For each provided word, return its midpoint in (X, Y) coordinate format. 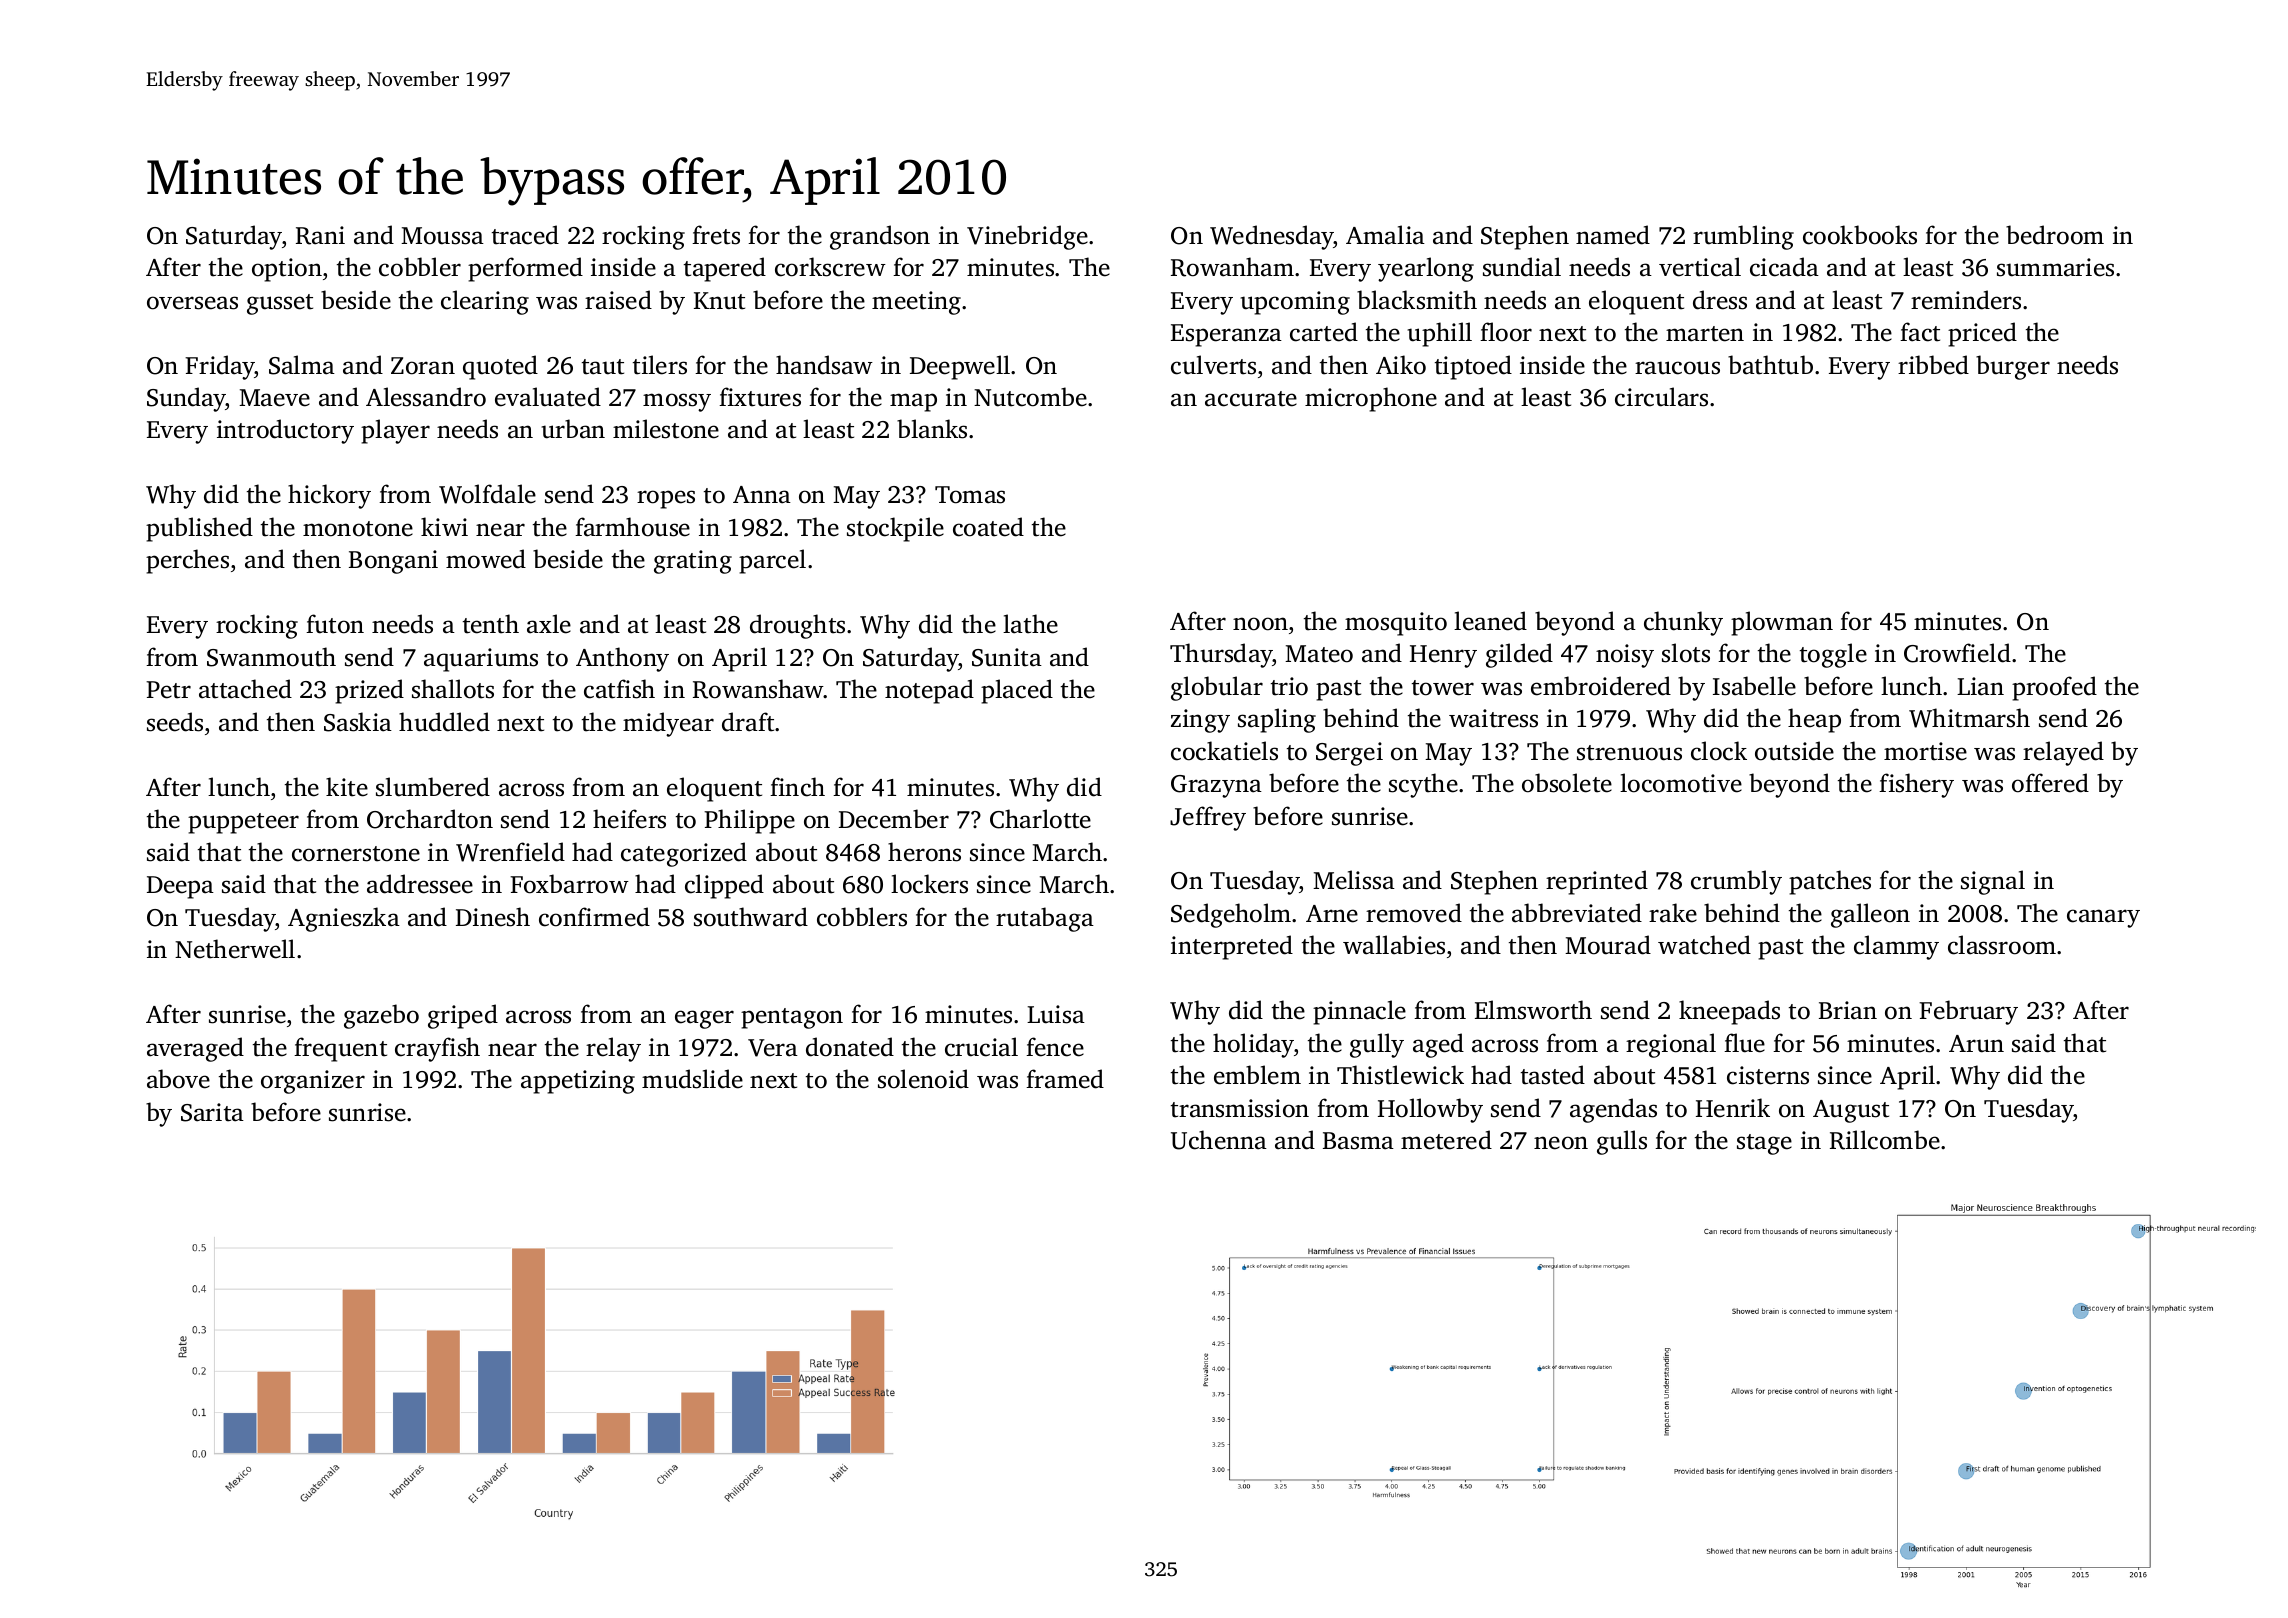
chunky (1683, 623)
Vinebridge (1027, 237)
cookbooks (1860, 235)
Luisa (1056, 1014)
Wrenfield (510, 852)
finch (797, 787)
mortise (1925, 751)
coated (988, 527)
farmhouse (632, 527)
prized (369, 691)
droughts (797, 626)
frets (716, 235)
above (178, 1079)
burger (2013, 367)
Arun (1976, 1044)
